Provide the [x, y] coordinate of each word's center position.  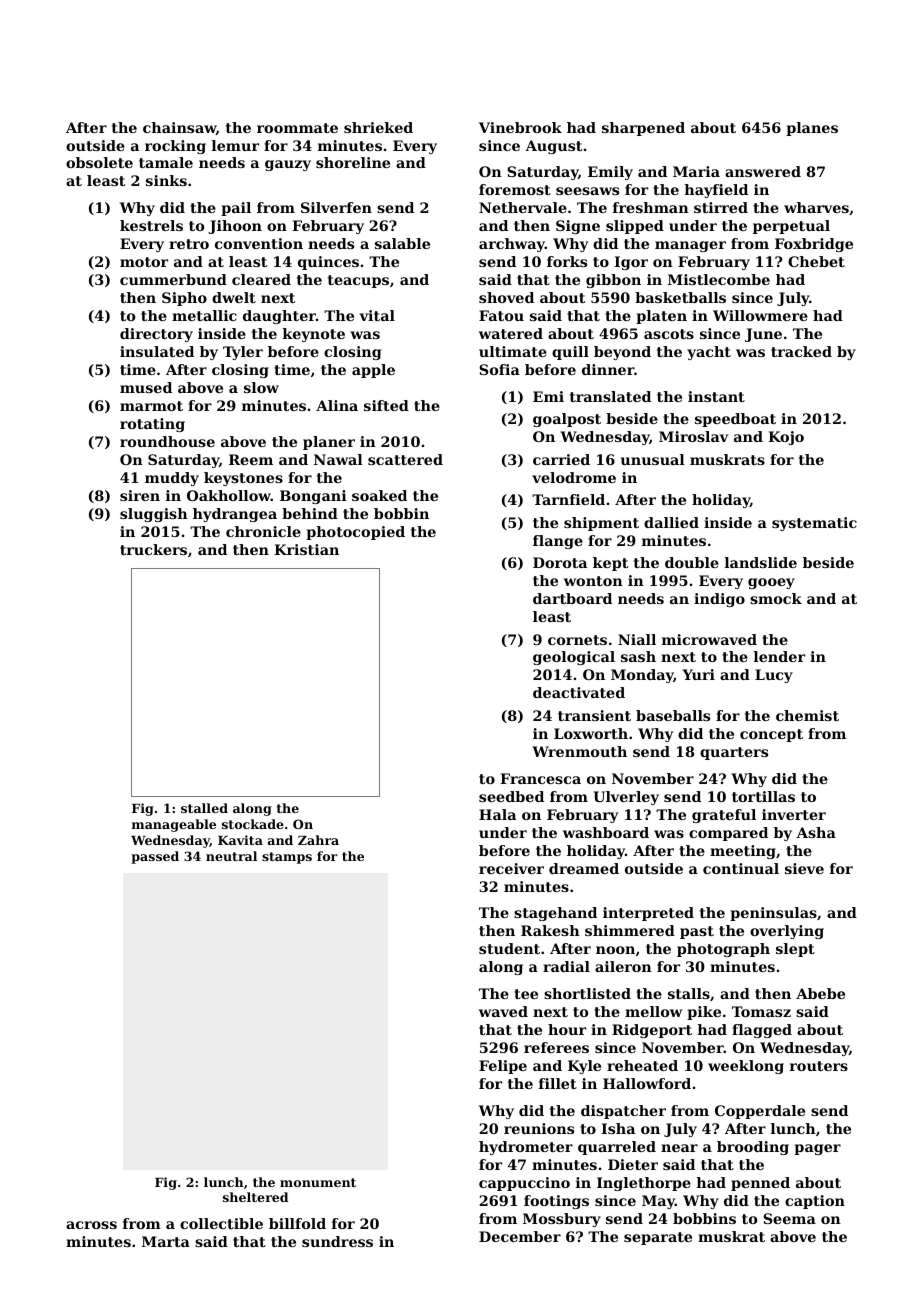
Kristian [306, 549]
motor [144, 262]
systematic [814, 524]
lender [779, 656]
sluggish [154, 515]
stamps [287, 858]
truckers [153, 549]
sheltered [255, 1197]
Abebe [820, 993]
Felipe [503, 1067]
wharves [816, 207]
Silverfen [336, 207]
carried [561, 459]
